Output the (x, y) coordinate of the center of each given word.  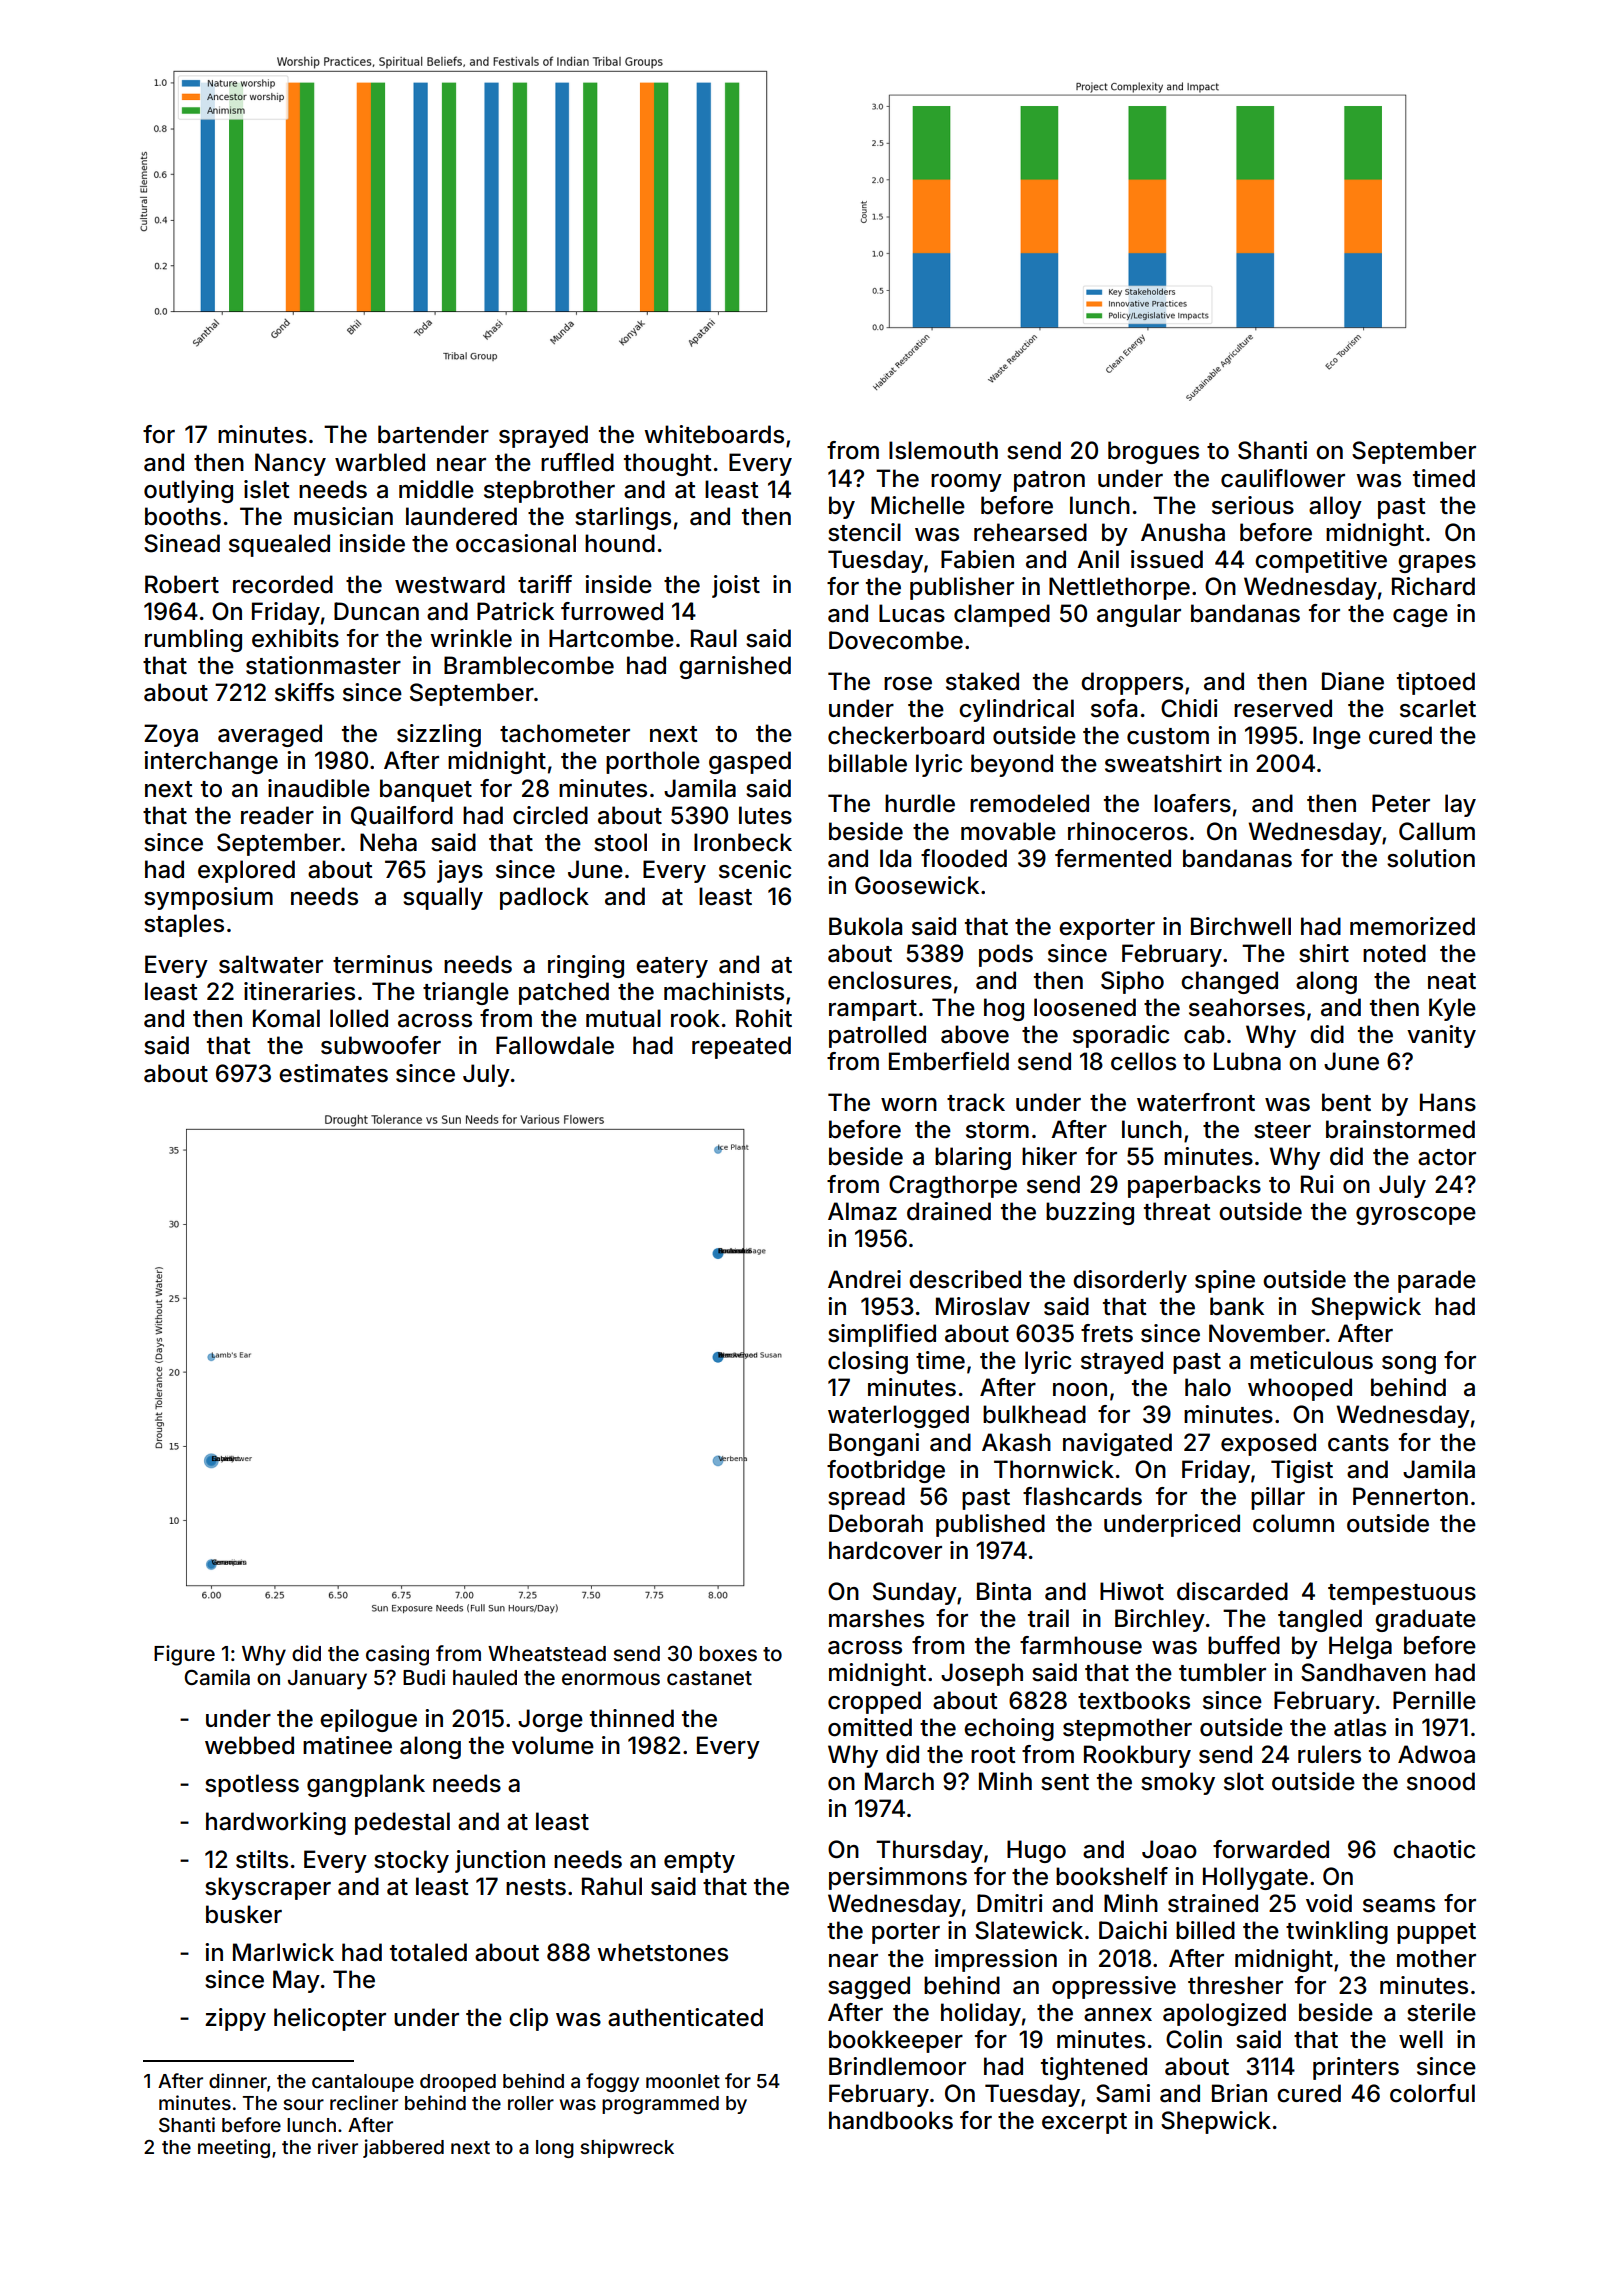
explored (246, 871)
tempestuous (1402, 1594)
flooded (964, 858)
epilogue (368, 1720)
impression (996, 1960)
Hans (1448, 1102)
